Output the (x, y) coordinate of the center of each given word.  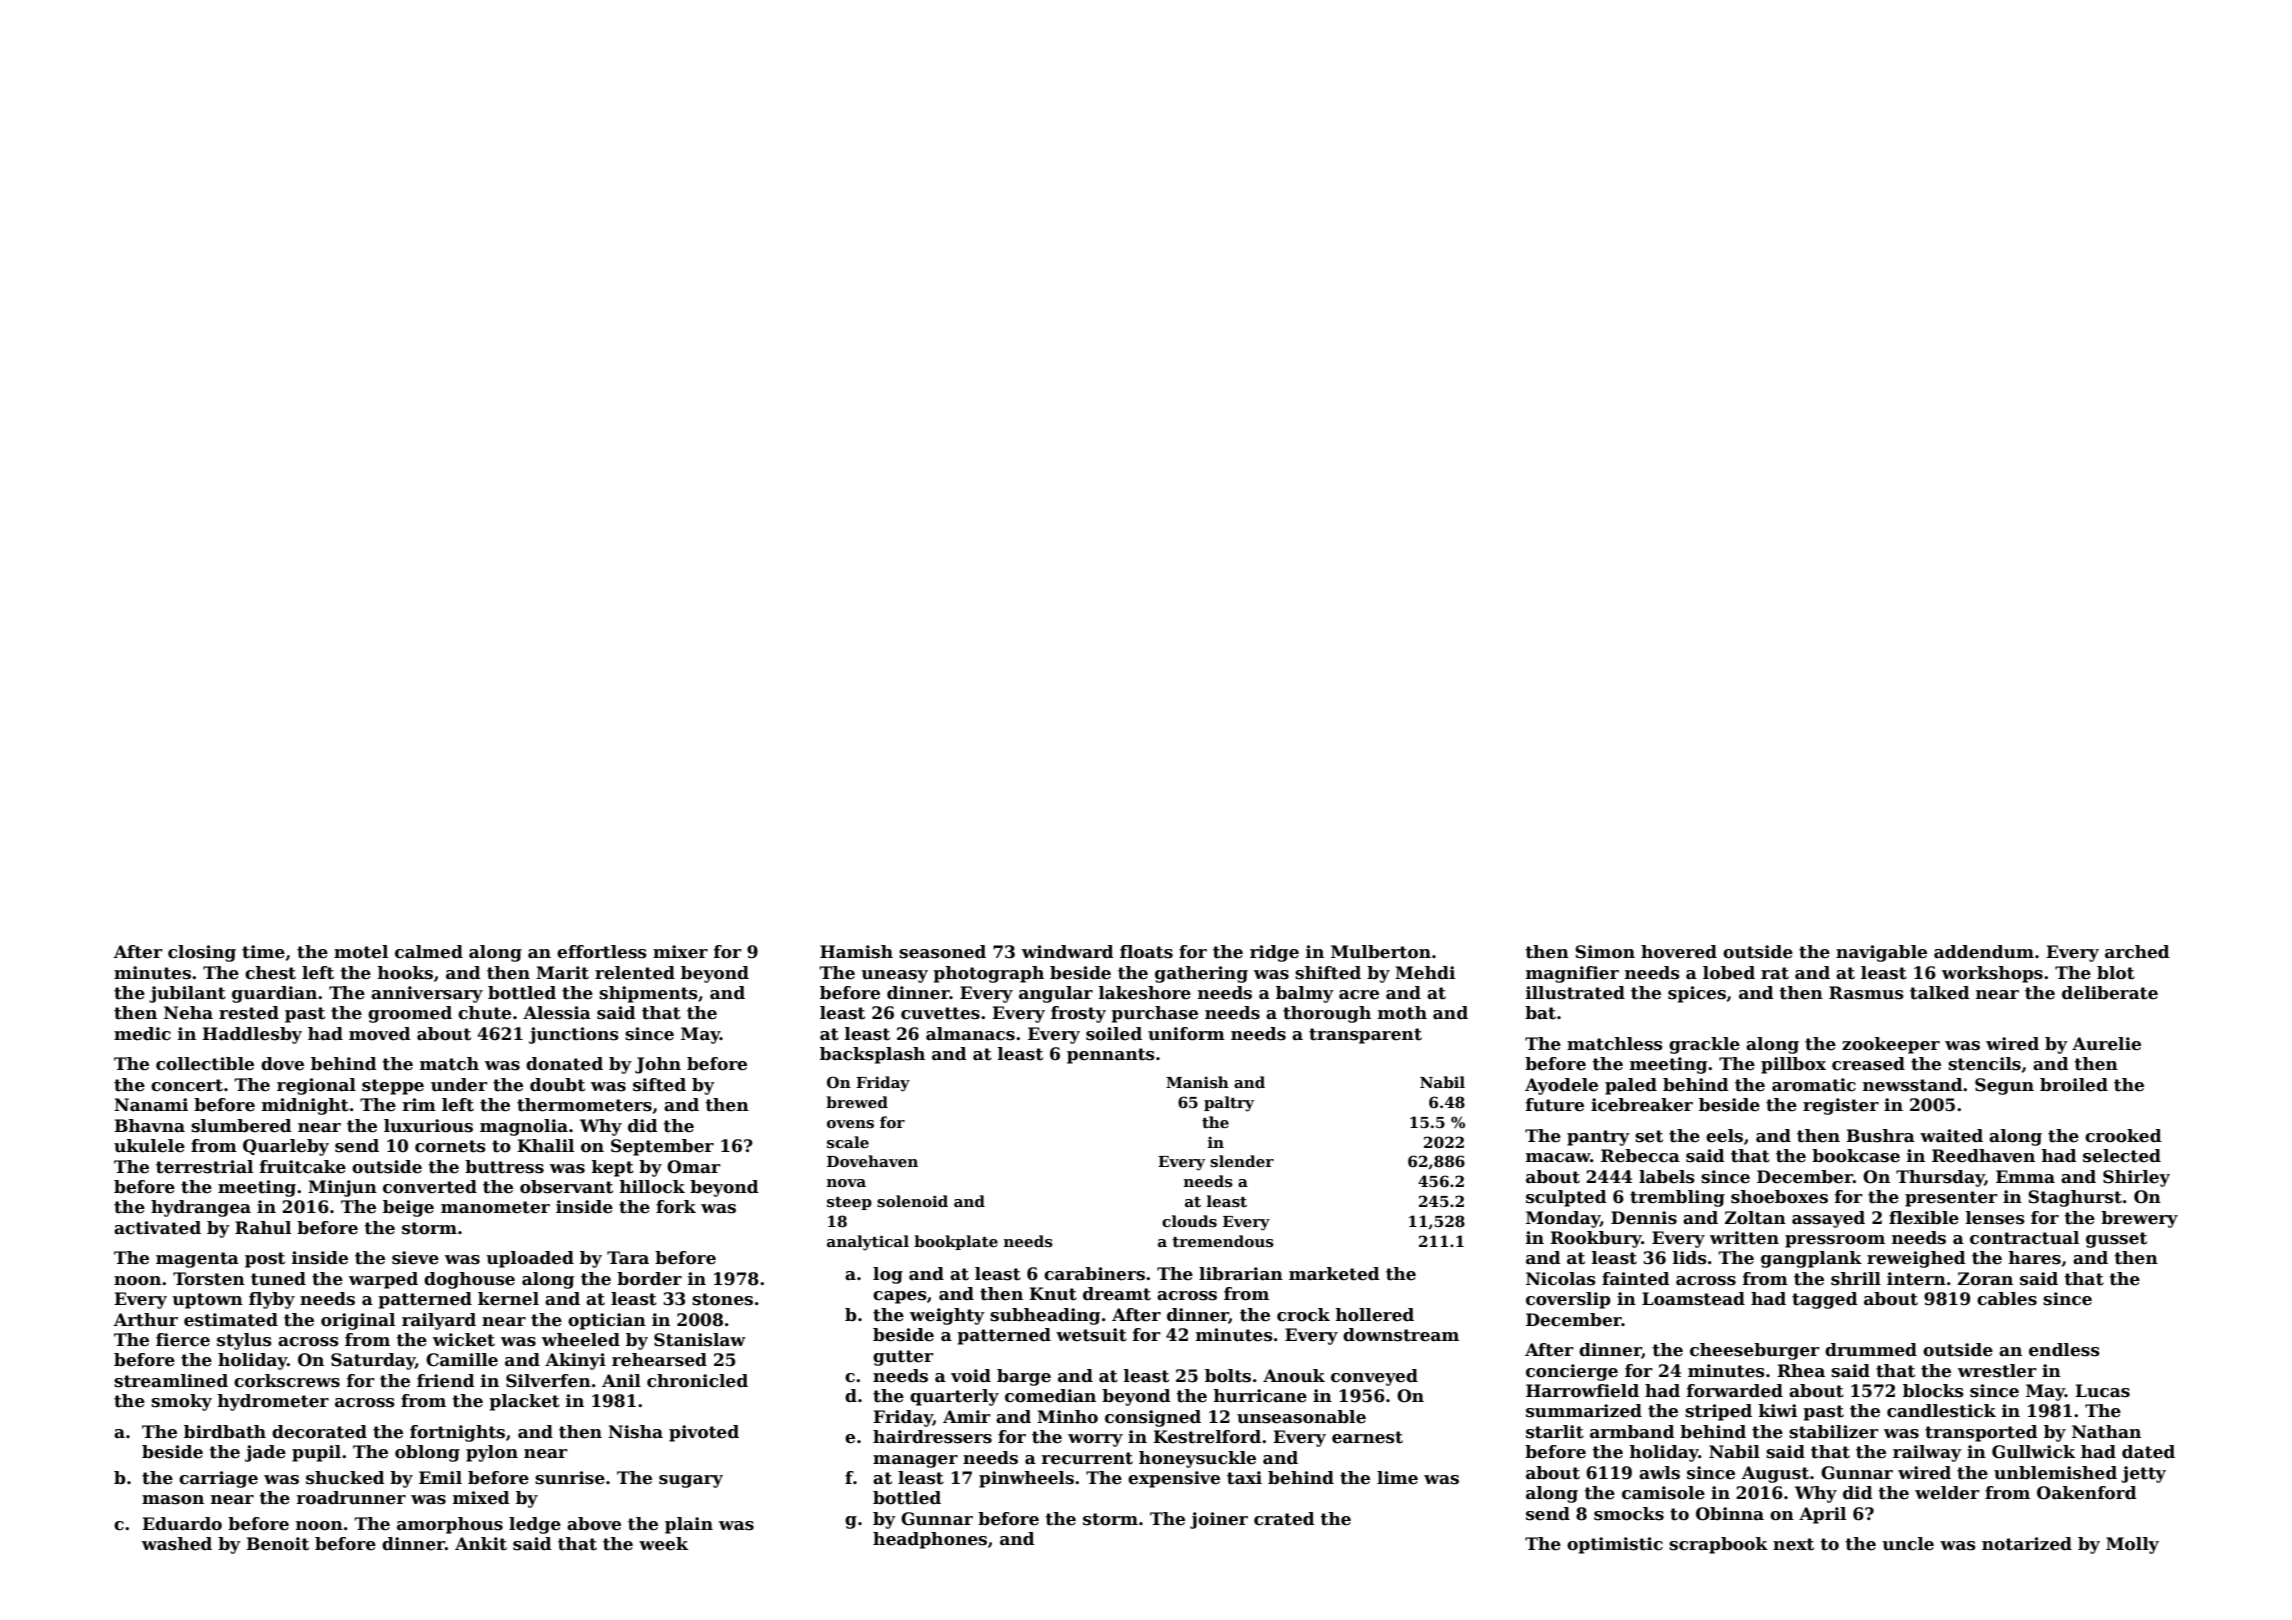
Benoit (277, 1544)
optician (607, 1321)
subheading (1045, 1316)
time (263, 952)
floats (1146, 952)
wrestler (1997, 1371)
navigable (1881, 953)
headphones (930, 1540)
